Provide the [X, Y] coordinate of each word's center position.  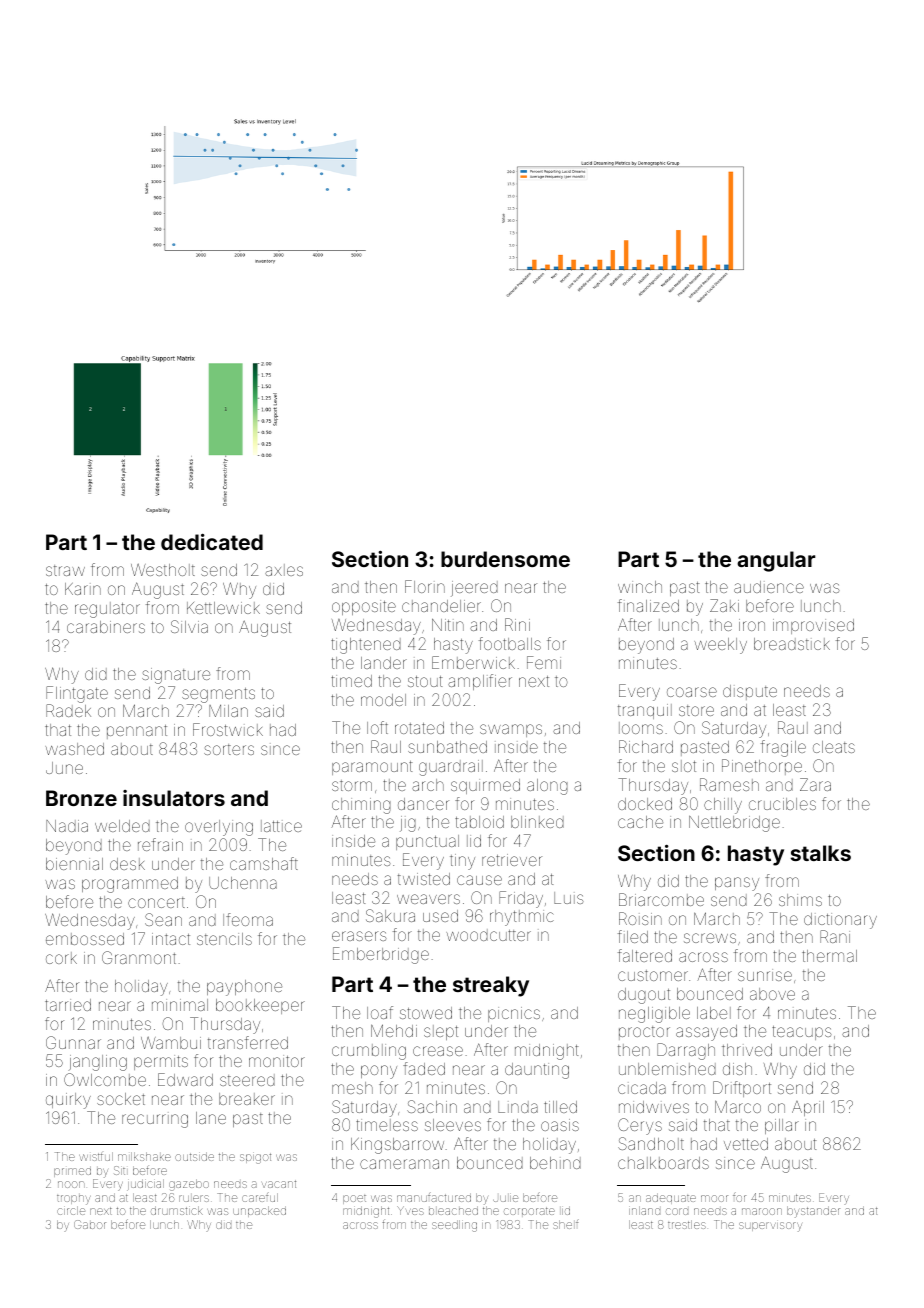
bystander [813, 1212]
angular [776, 561]
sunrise [765, 975]
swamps [511, 730]
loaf [380, 1012]
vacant [279, 1184]
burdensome [505, 559]
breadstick [792, 644]
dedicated [212, 542]
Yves [410, 1210]
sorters [229, 749]
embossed [85, 939]
